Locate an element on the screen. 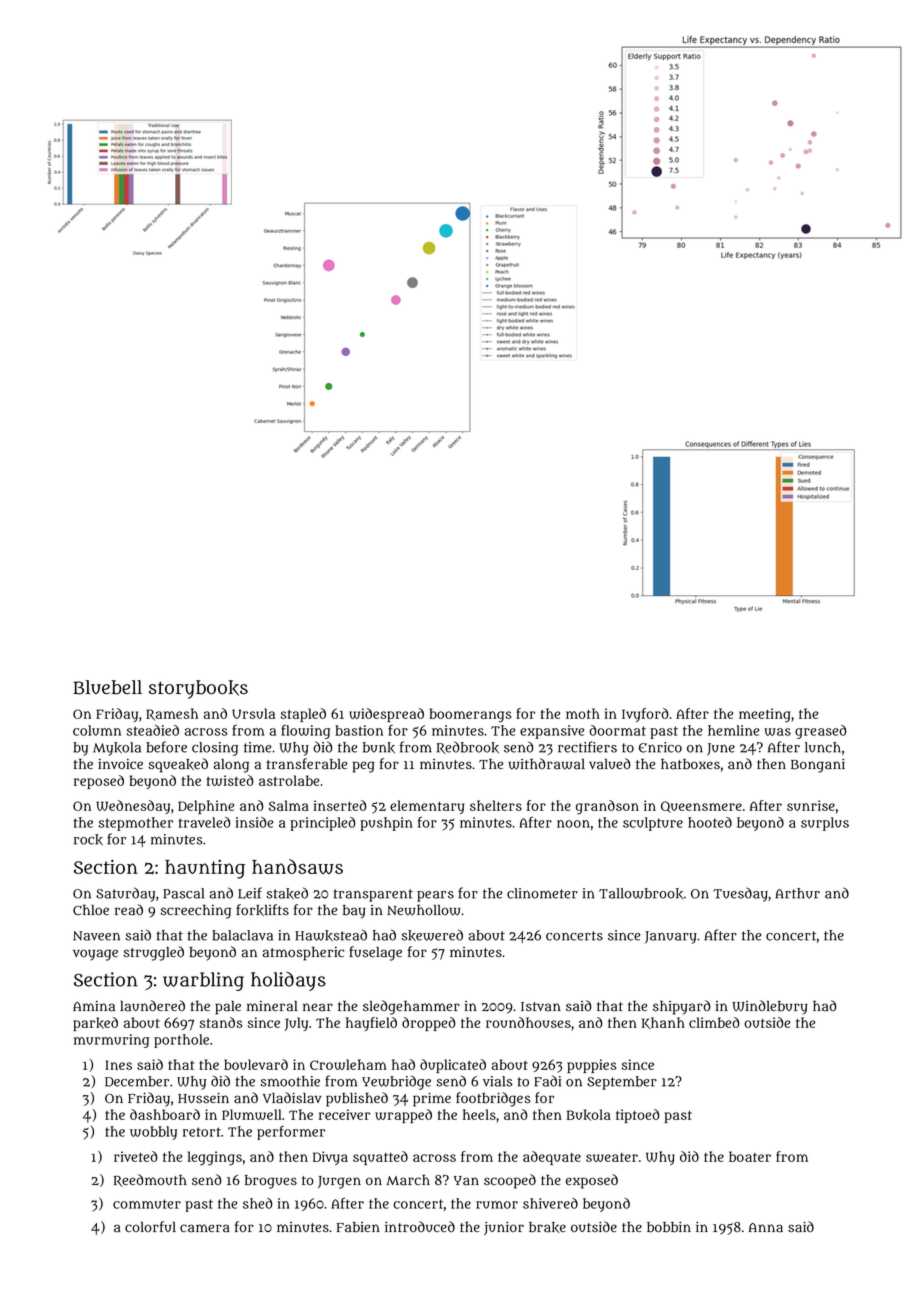 The height and width of the screenshot is (1308, 924). surplus is located at coordinates (825, 824).
